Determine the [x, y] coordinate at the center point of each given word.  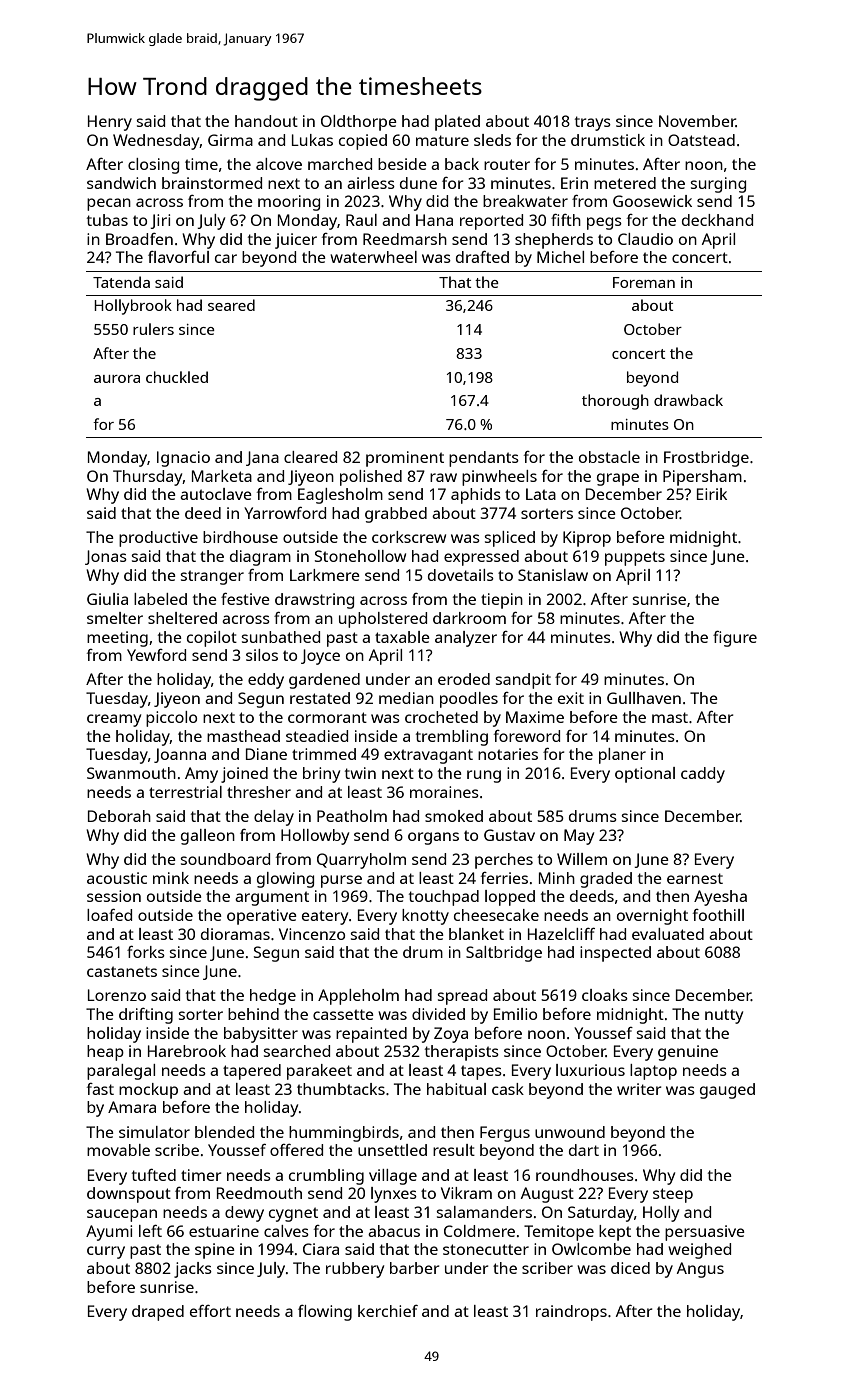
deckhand [717, 220]
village [393, 1177]
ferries [504, 878]
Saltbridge [504, 954]
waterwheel [373, 257]
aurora [117, 379]
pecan [109, 204]
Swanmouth [131, 773]
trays [593, 123]
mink [171, 878]
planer [622, 756]
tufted [154, 1175]
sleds [492, 140]
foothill [718, 915]
